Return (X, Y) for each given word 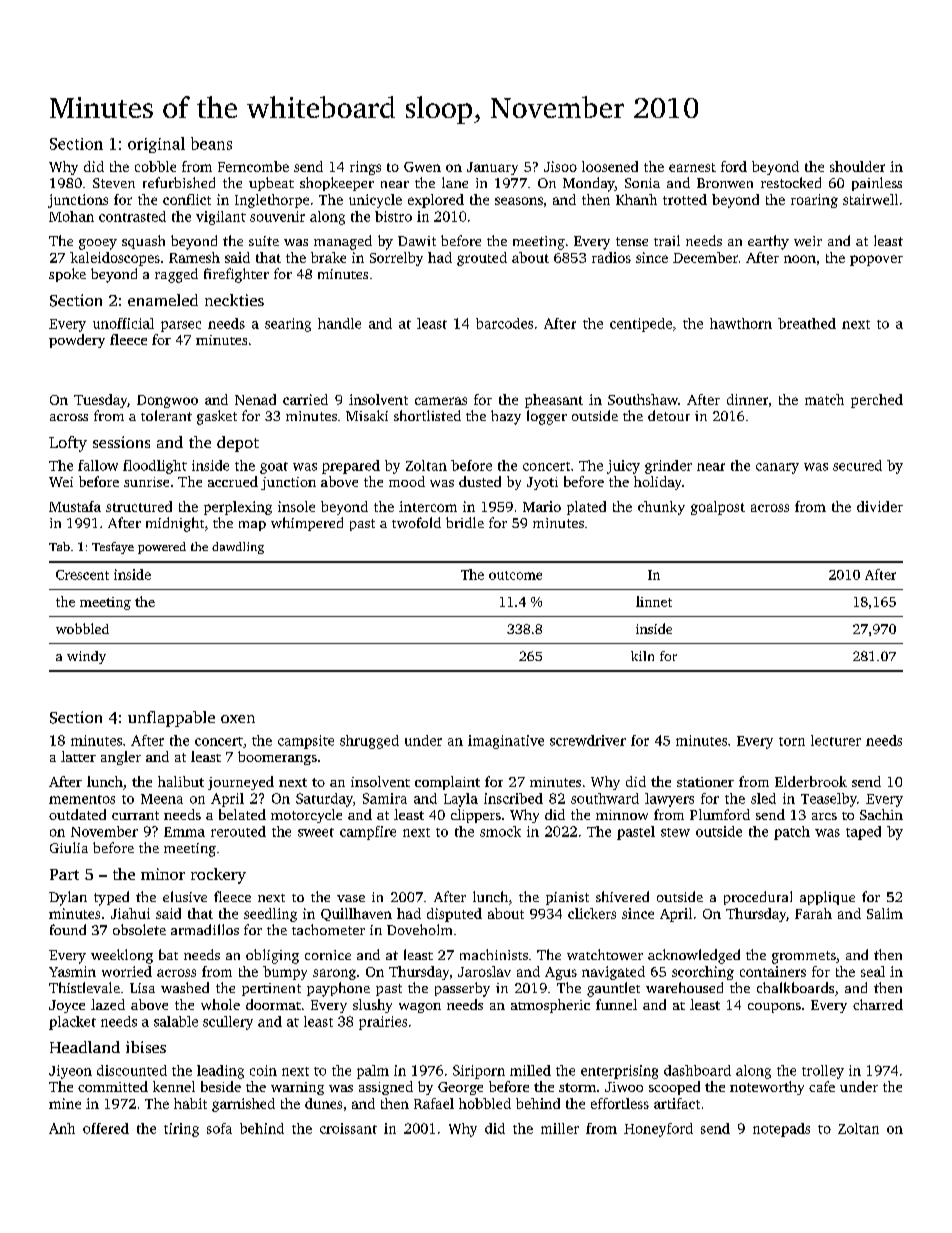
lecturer (836, 740)
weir (808, 241)
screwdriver (588, 740)
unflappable (171, 719)
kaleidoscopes (115, 259)
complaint (447, 783)
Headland (85, 1047)
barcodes (504, 323)
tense (632, 241)
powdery (77, 341)
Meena (162, 799)
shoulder (857, 166)
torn (792, 741)
